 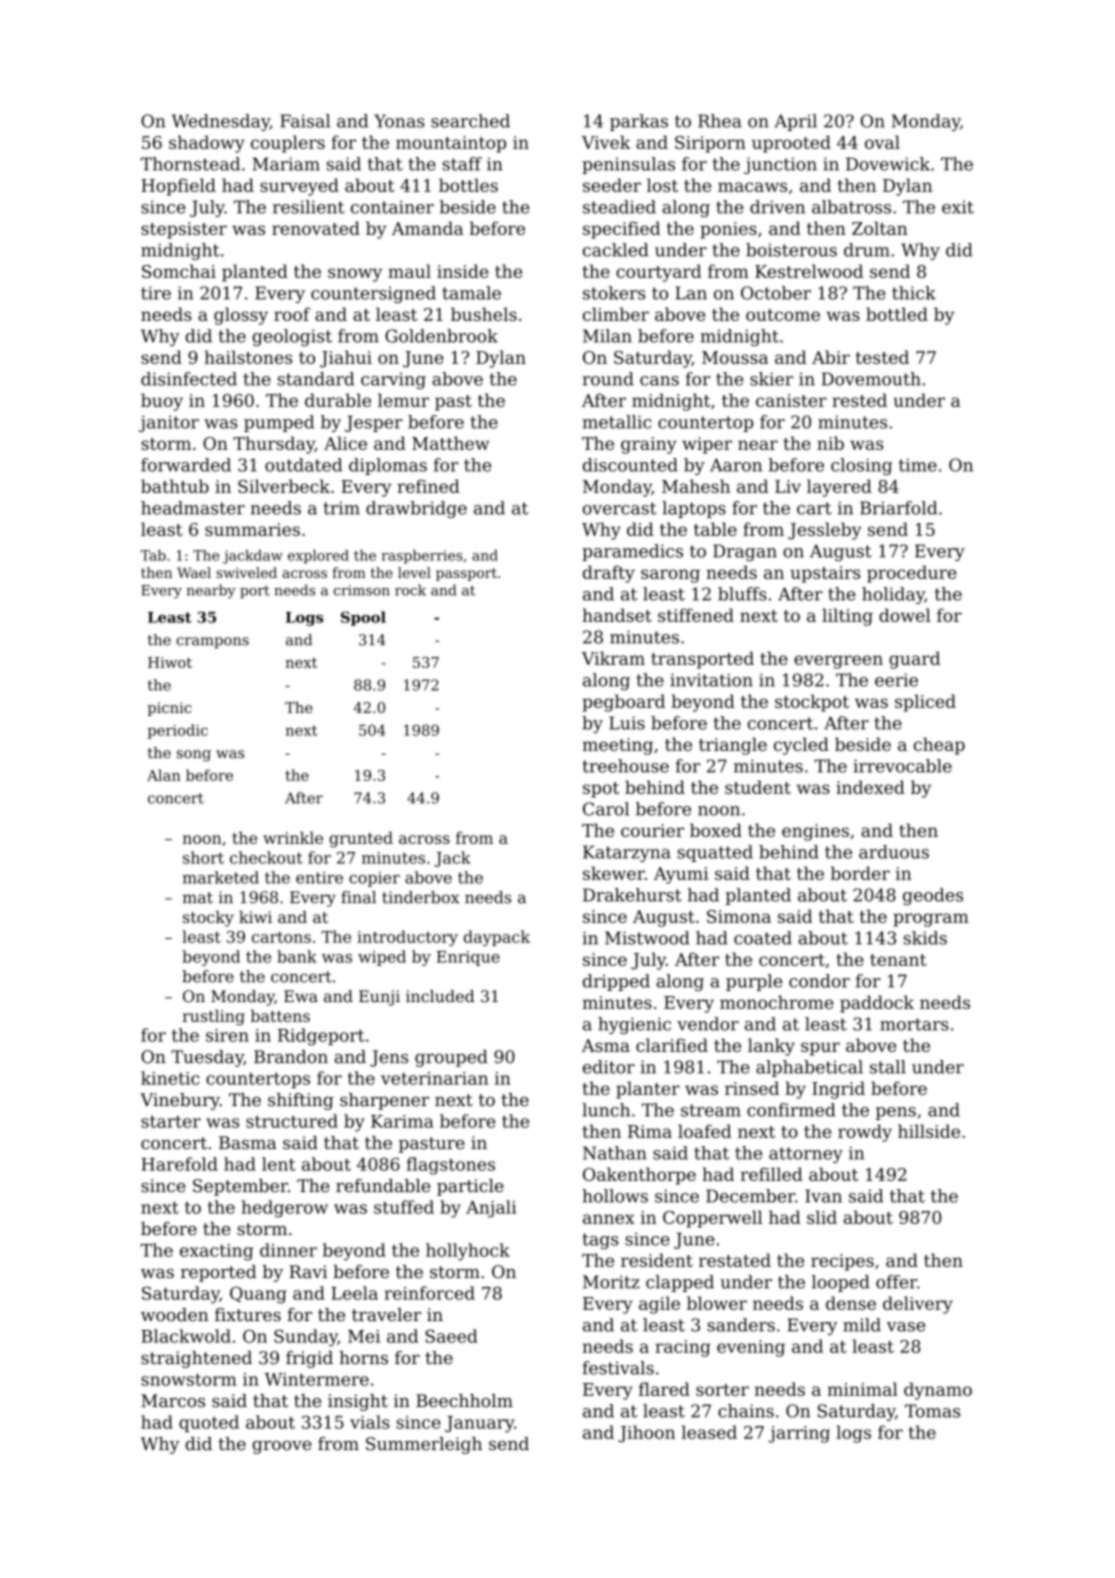 I want to click on Jihoon, so click(x=646, y=1434).
